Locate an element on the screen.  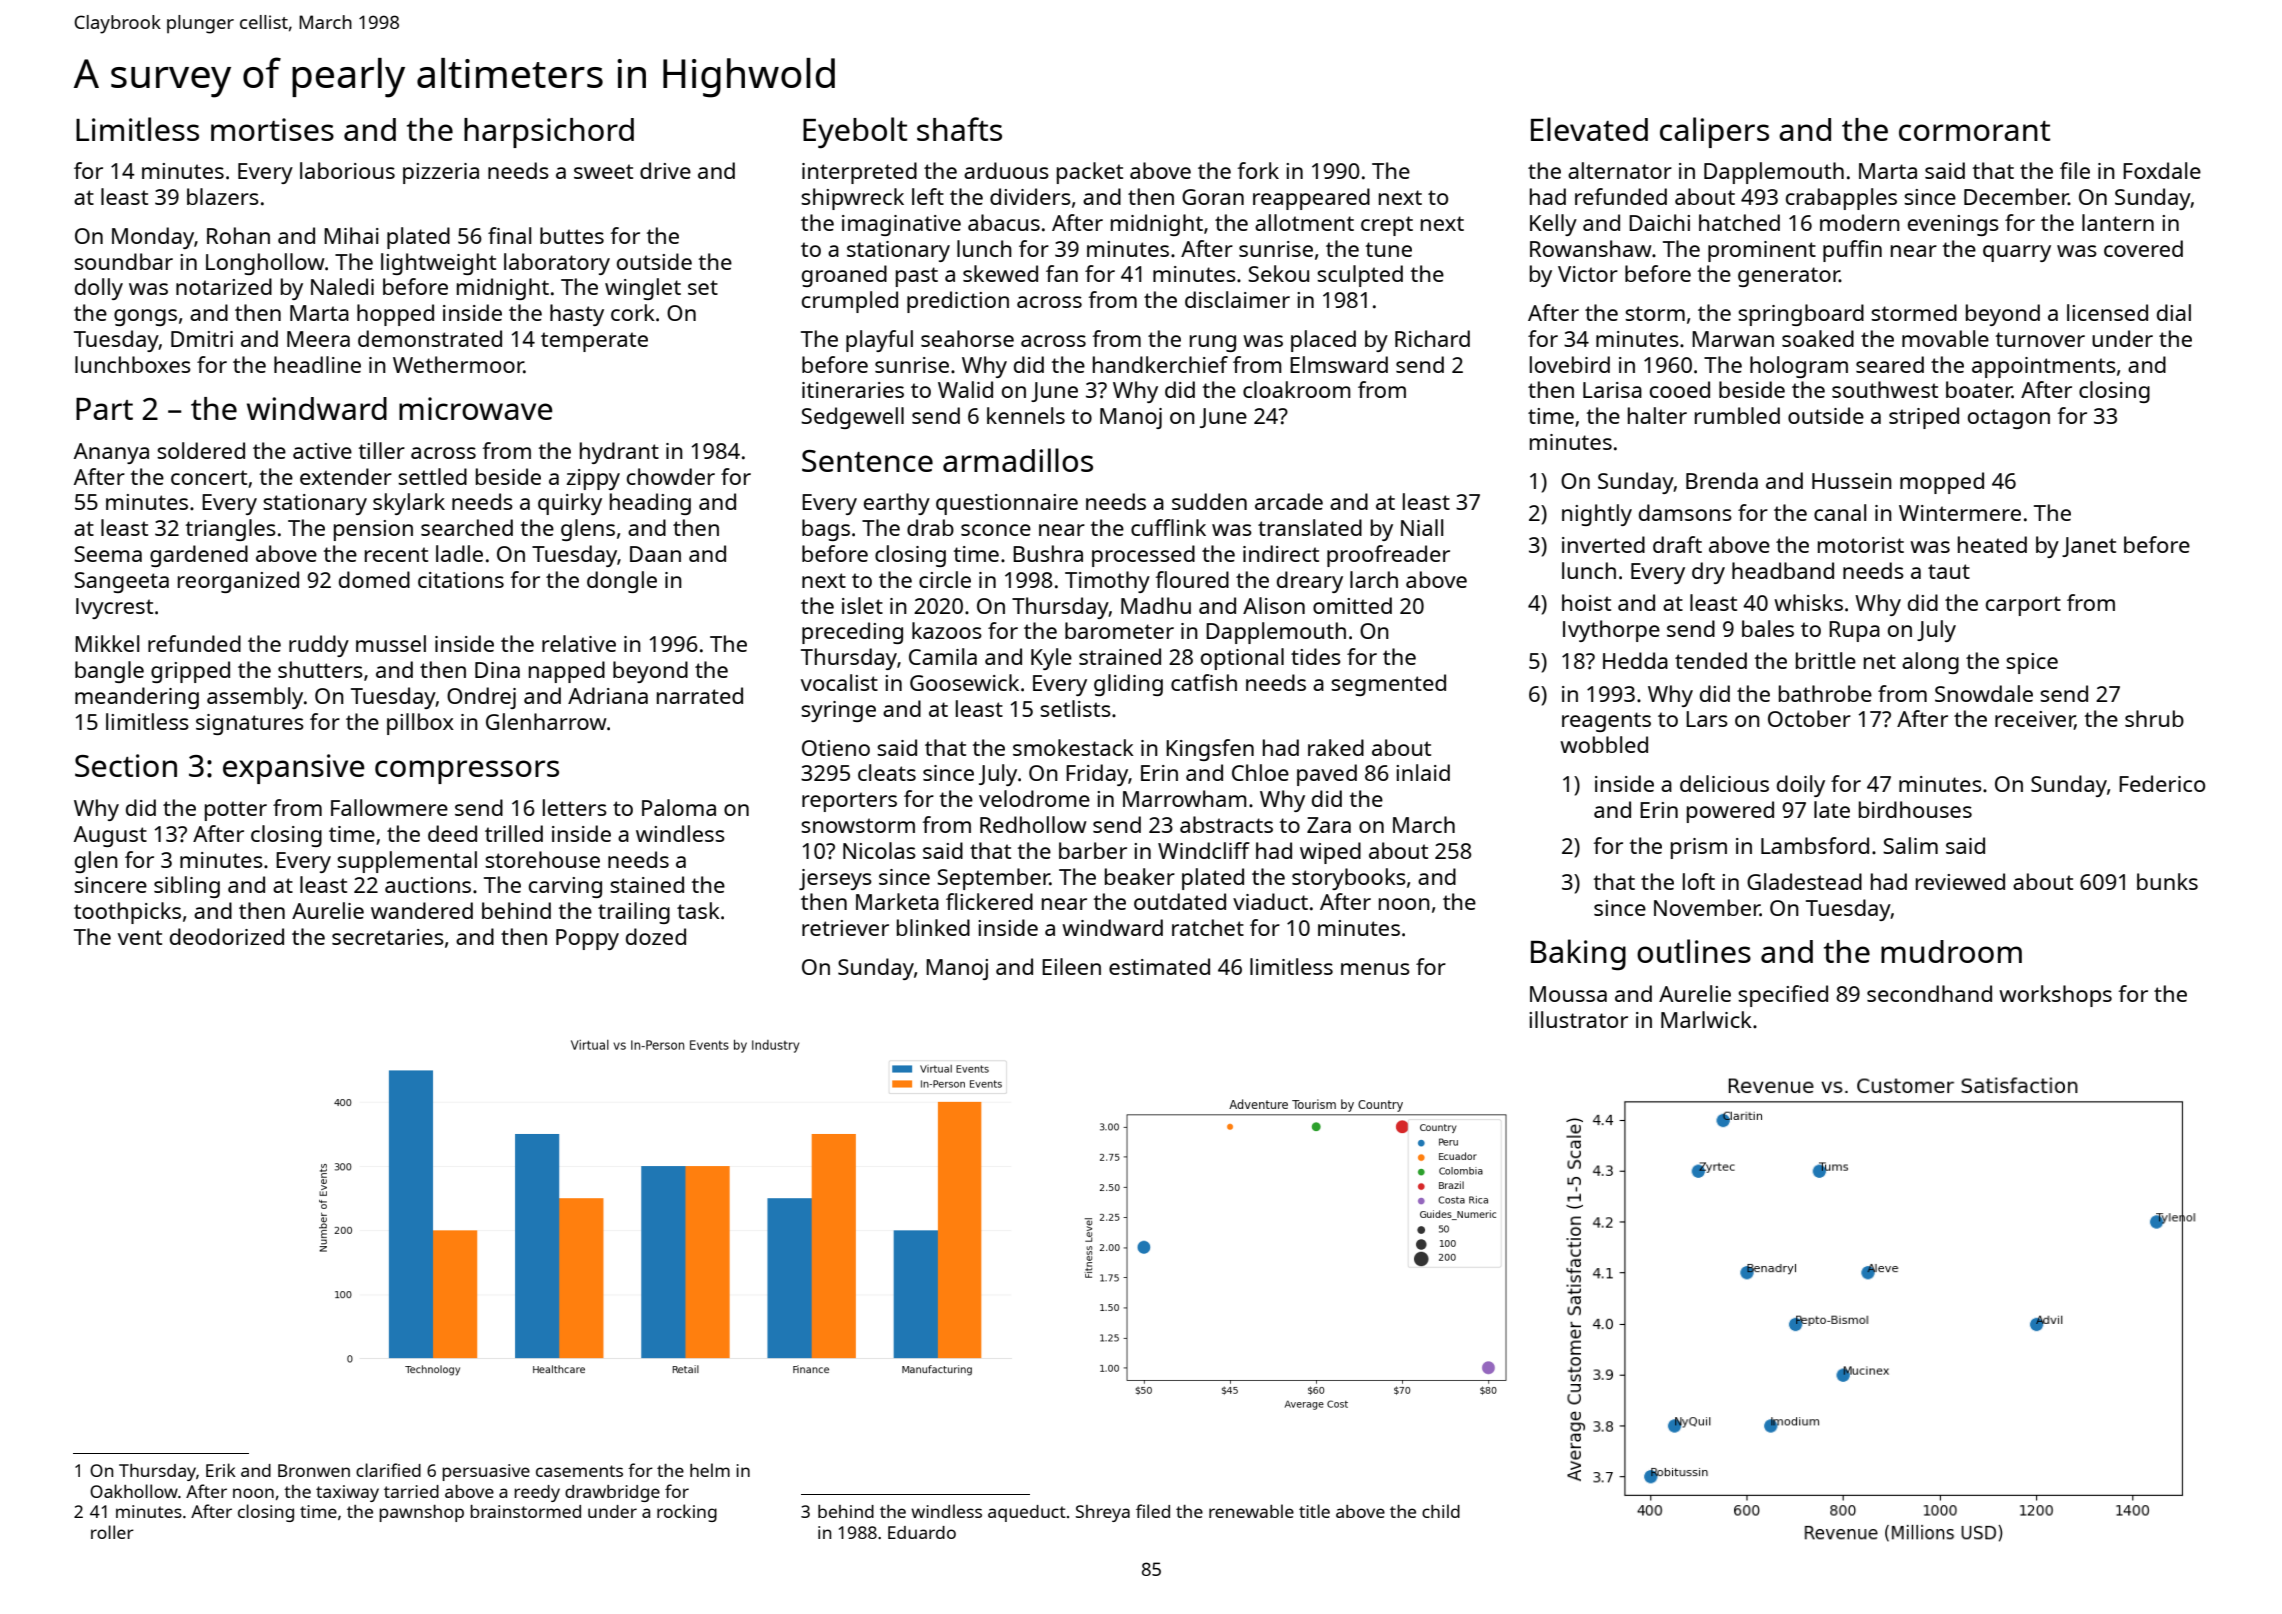
renewable is located at coordinates (1251, 1511).
